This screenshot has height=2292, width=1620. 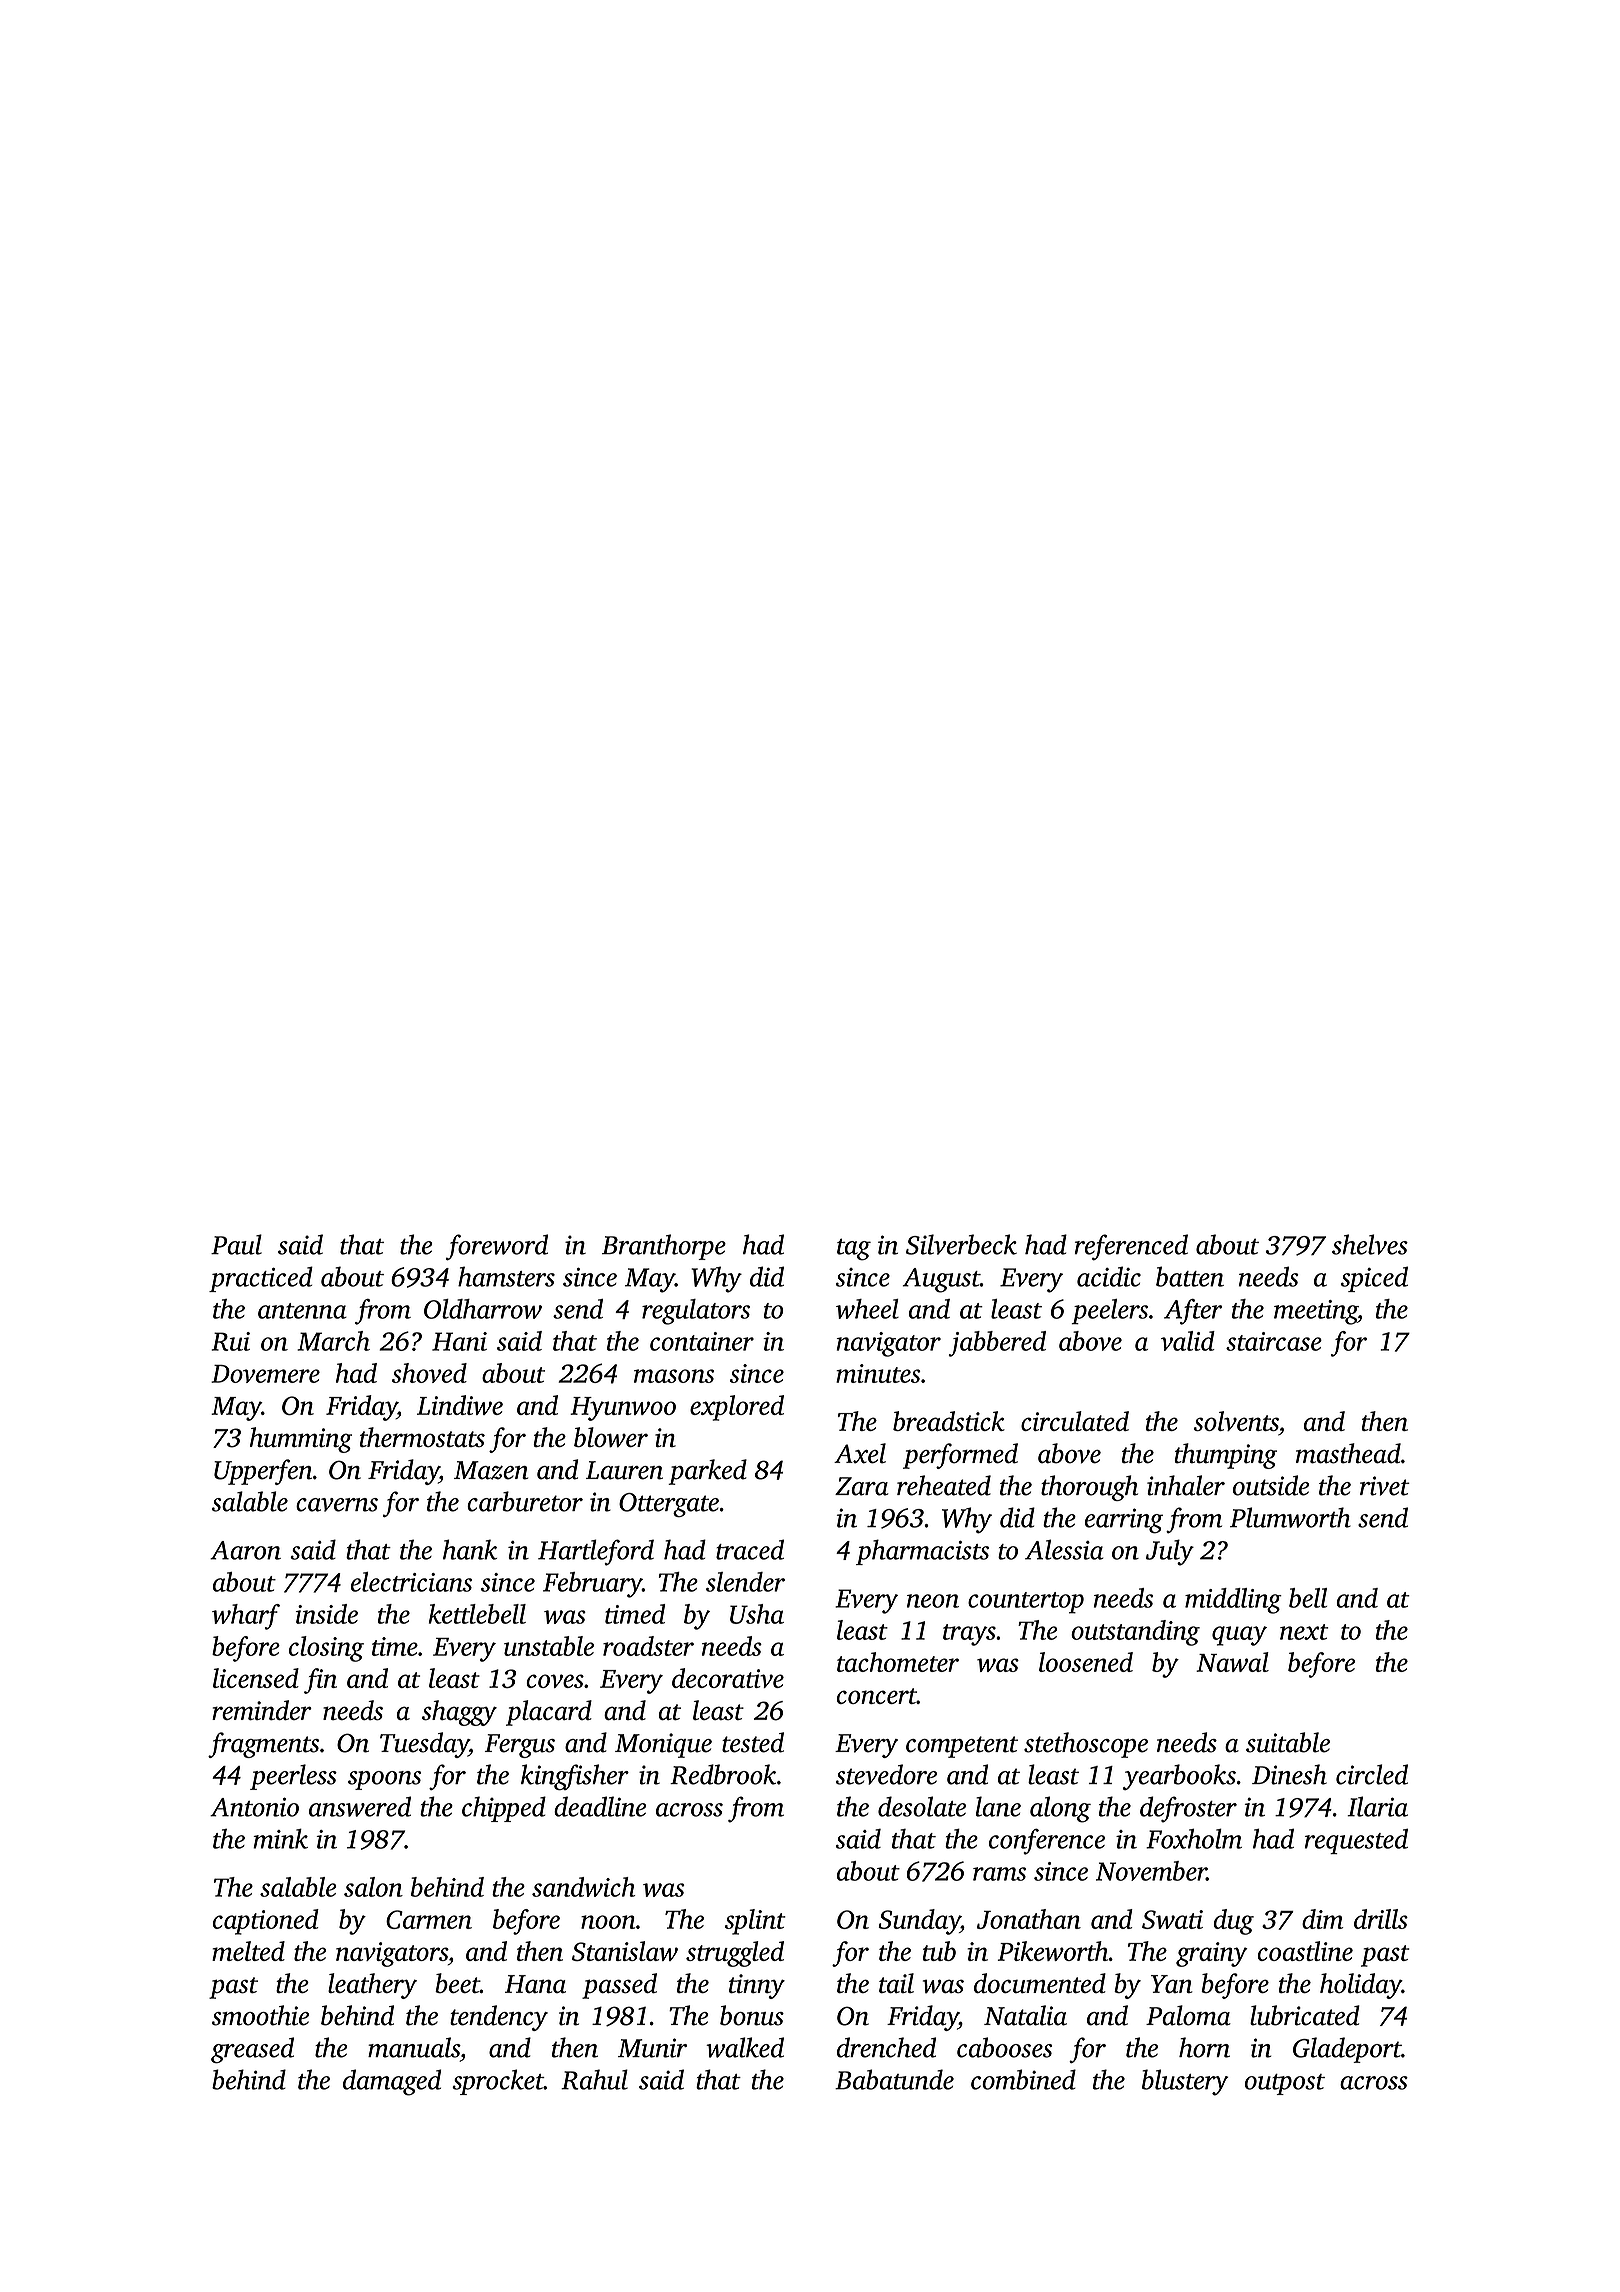 What do you see at coordinates (236, 1244) in the screenshot?
I see `Paul` at bounding box center [236, 1244].
